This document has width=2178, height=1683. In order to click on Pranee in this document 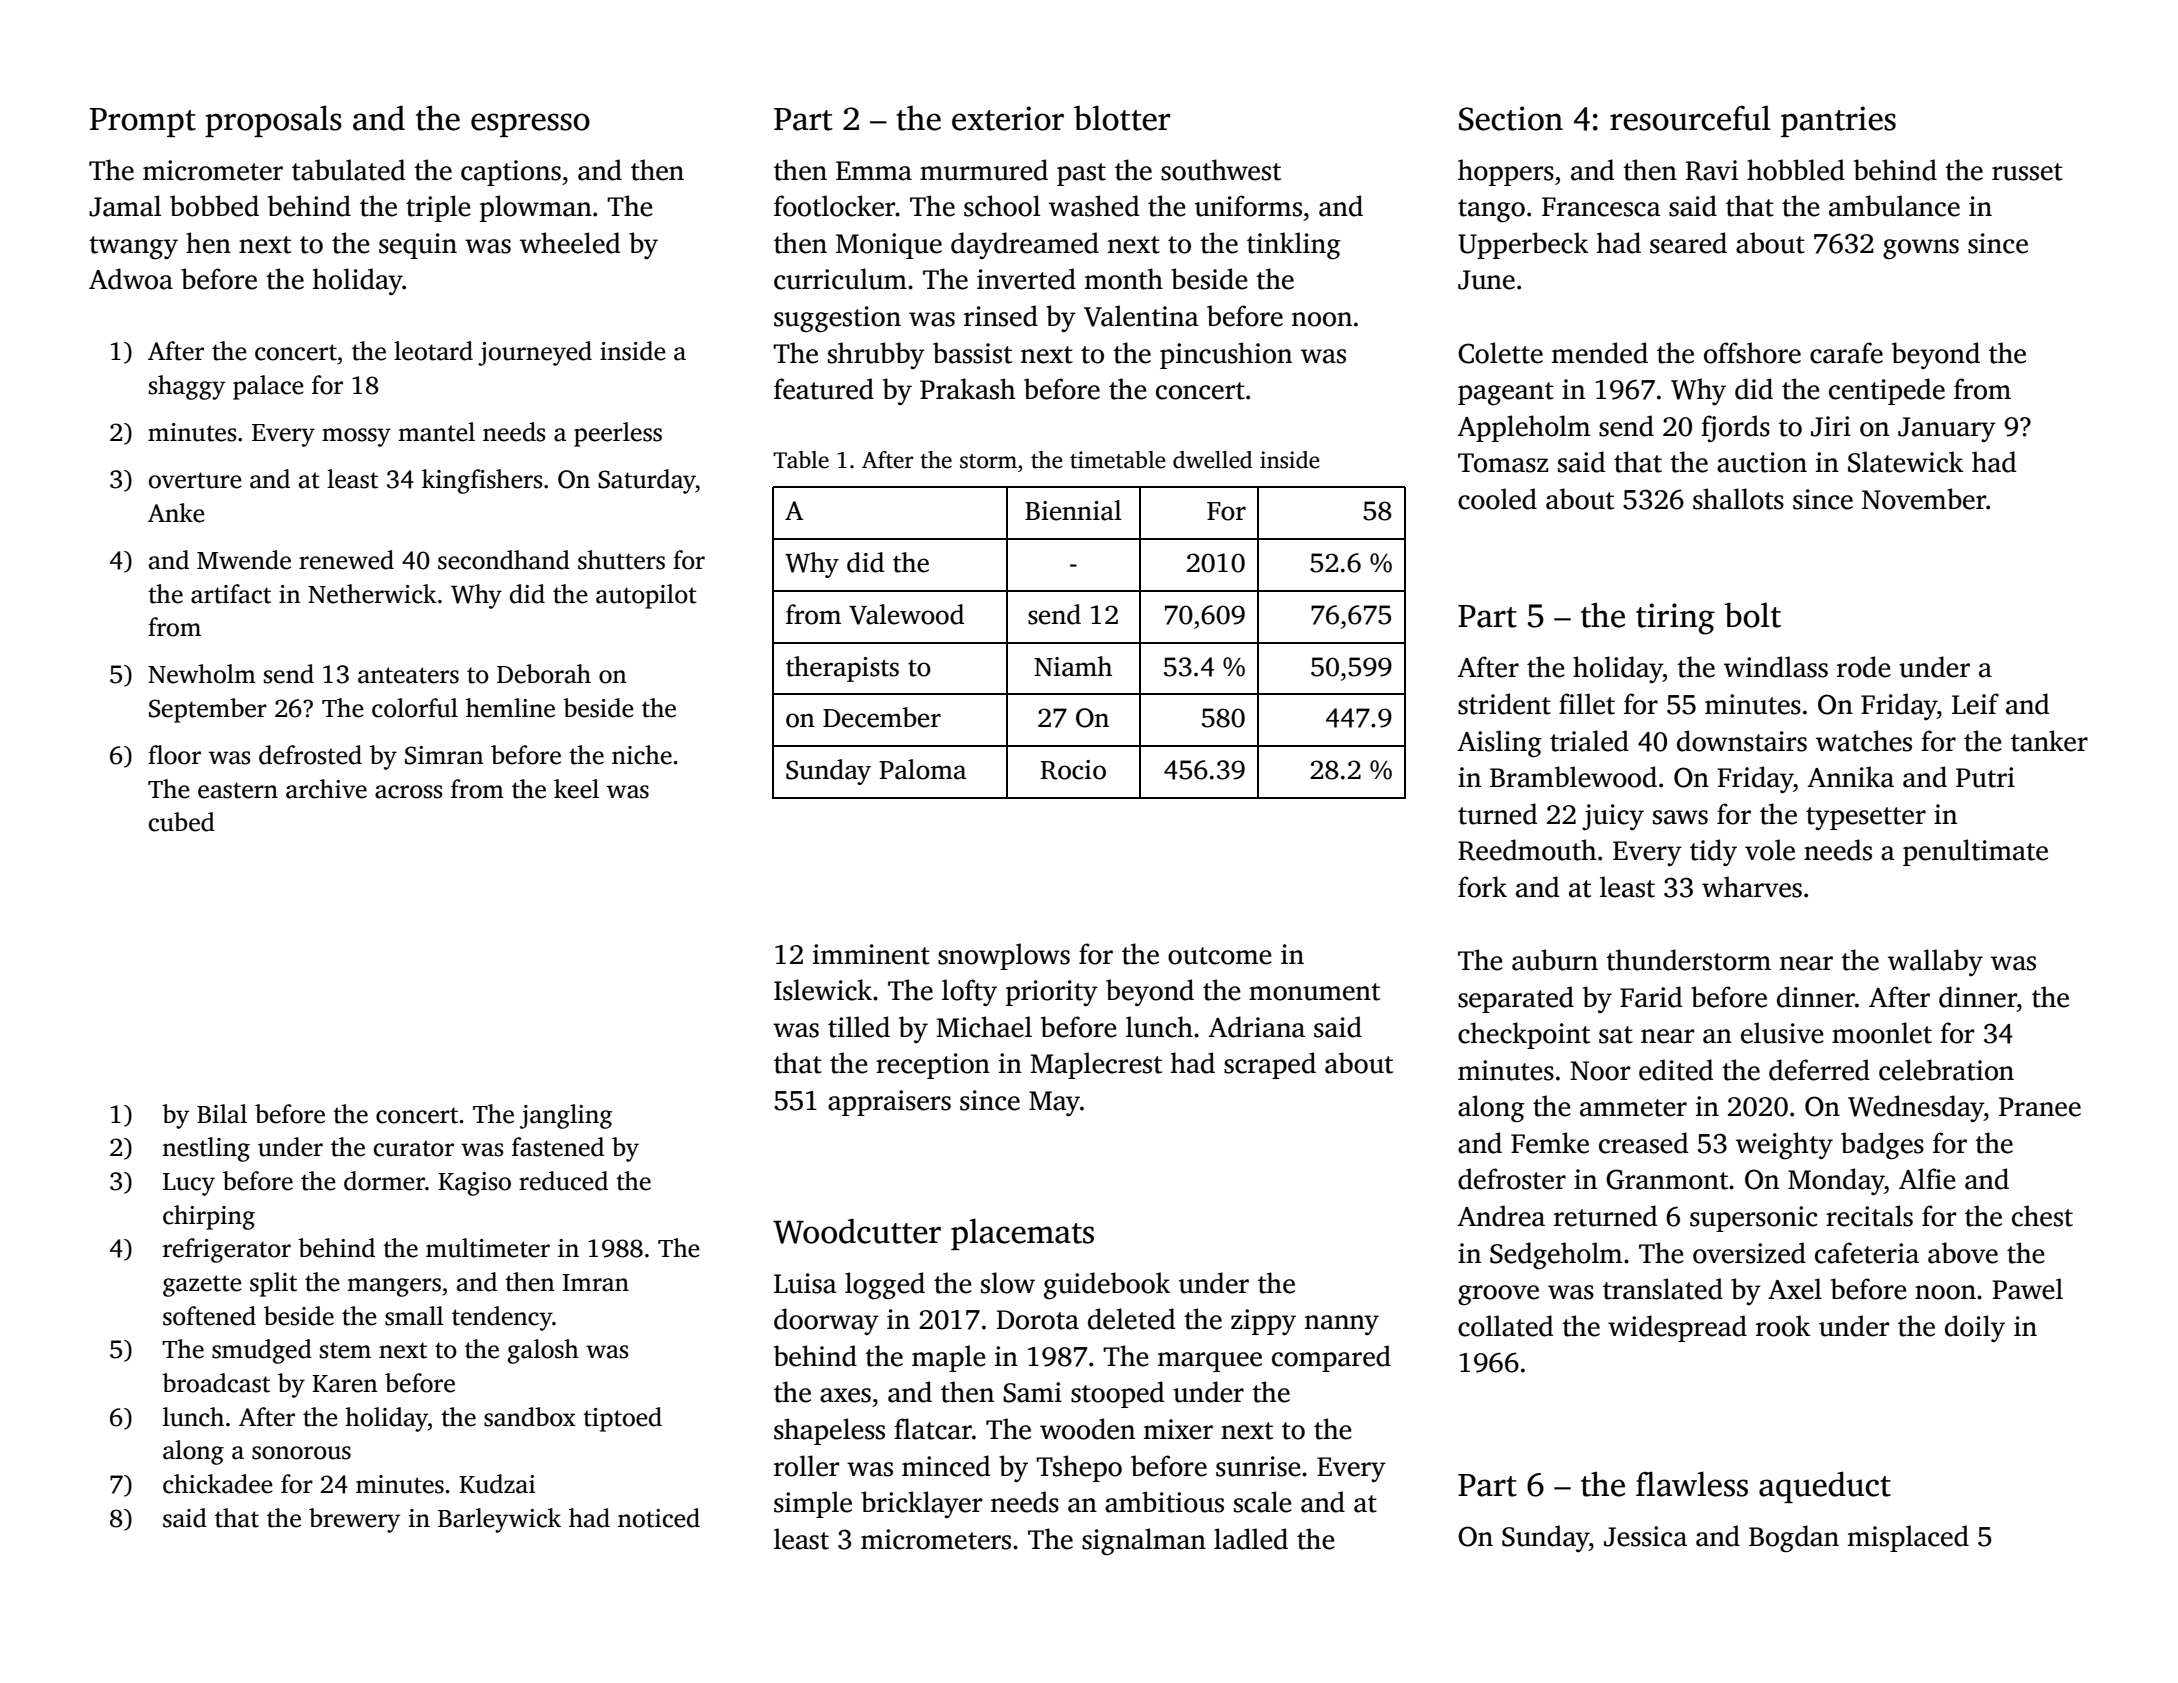, I will do `click(2040, 1107)`.
